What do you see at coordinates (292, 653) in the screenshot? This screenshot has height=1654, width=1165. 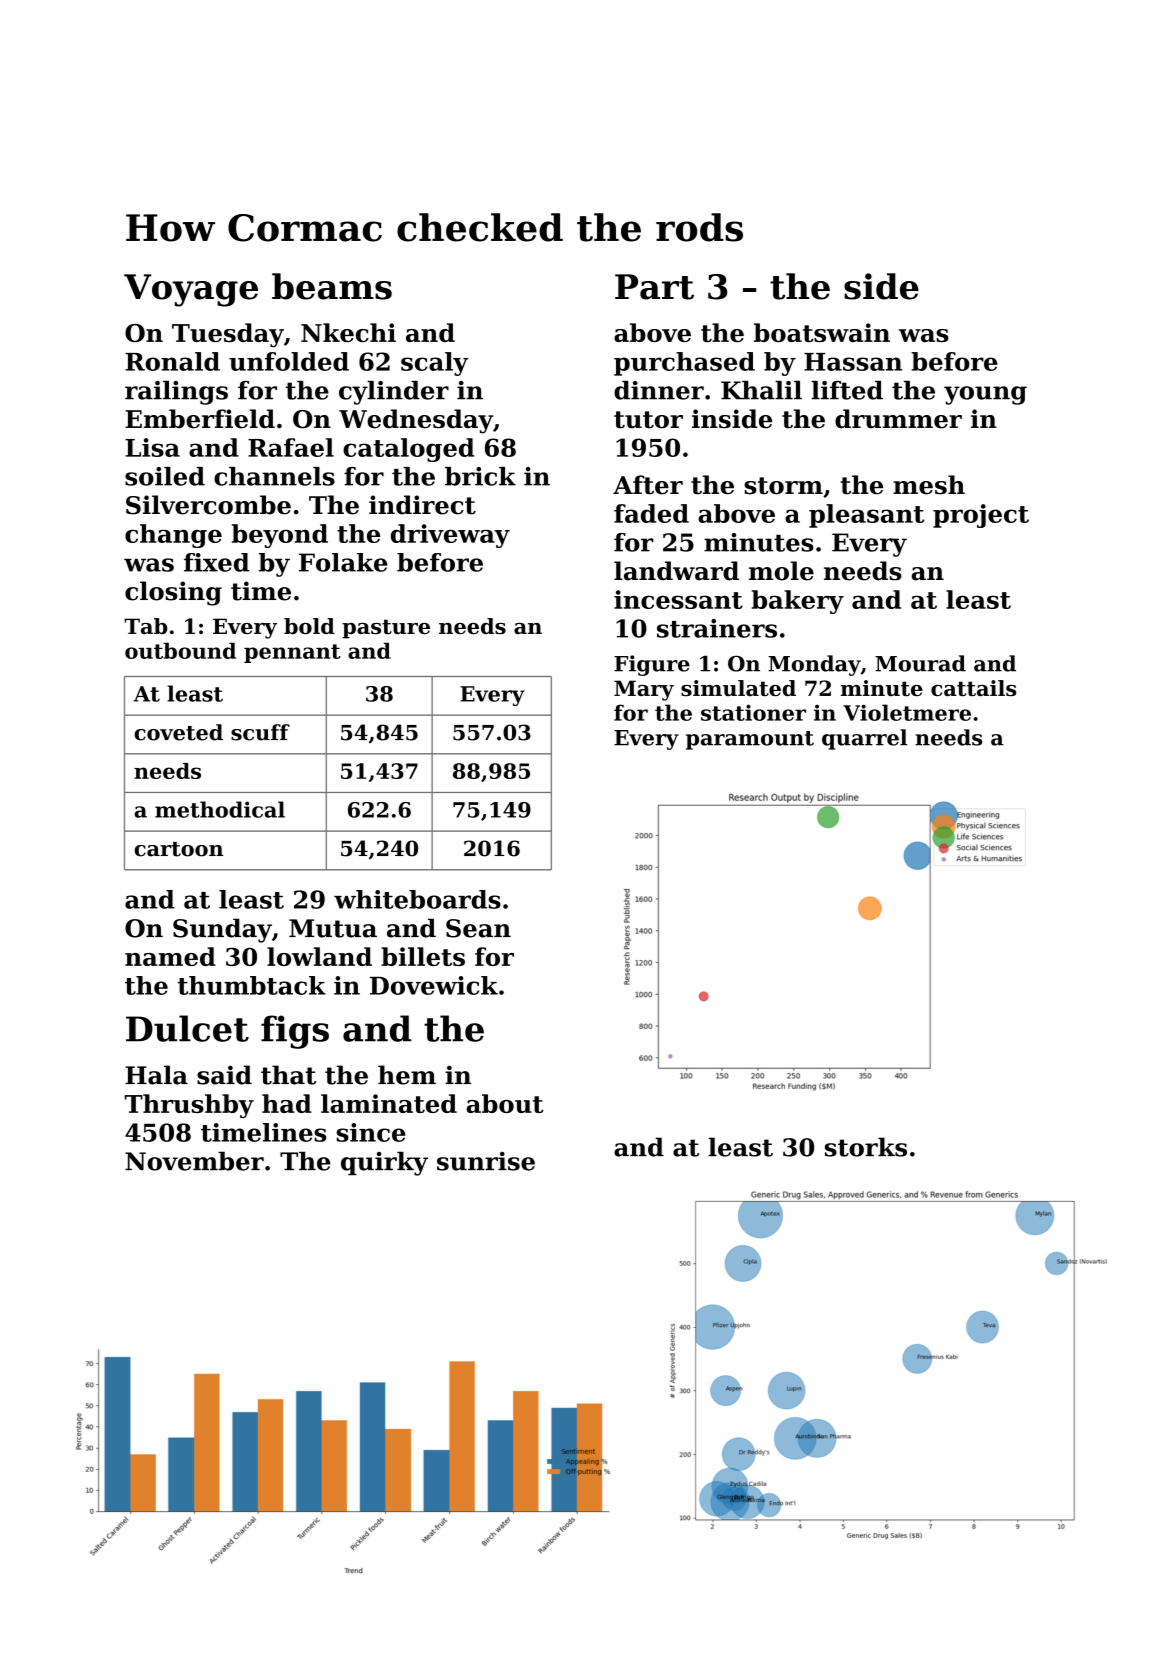 I see `pennant` at bounding box center [292, 653].
